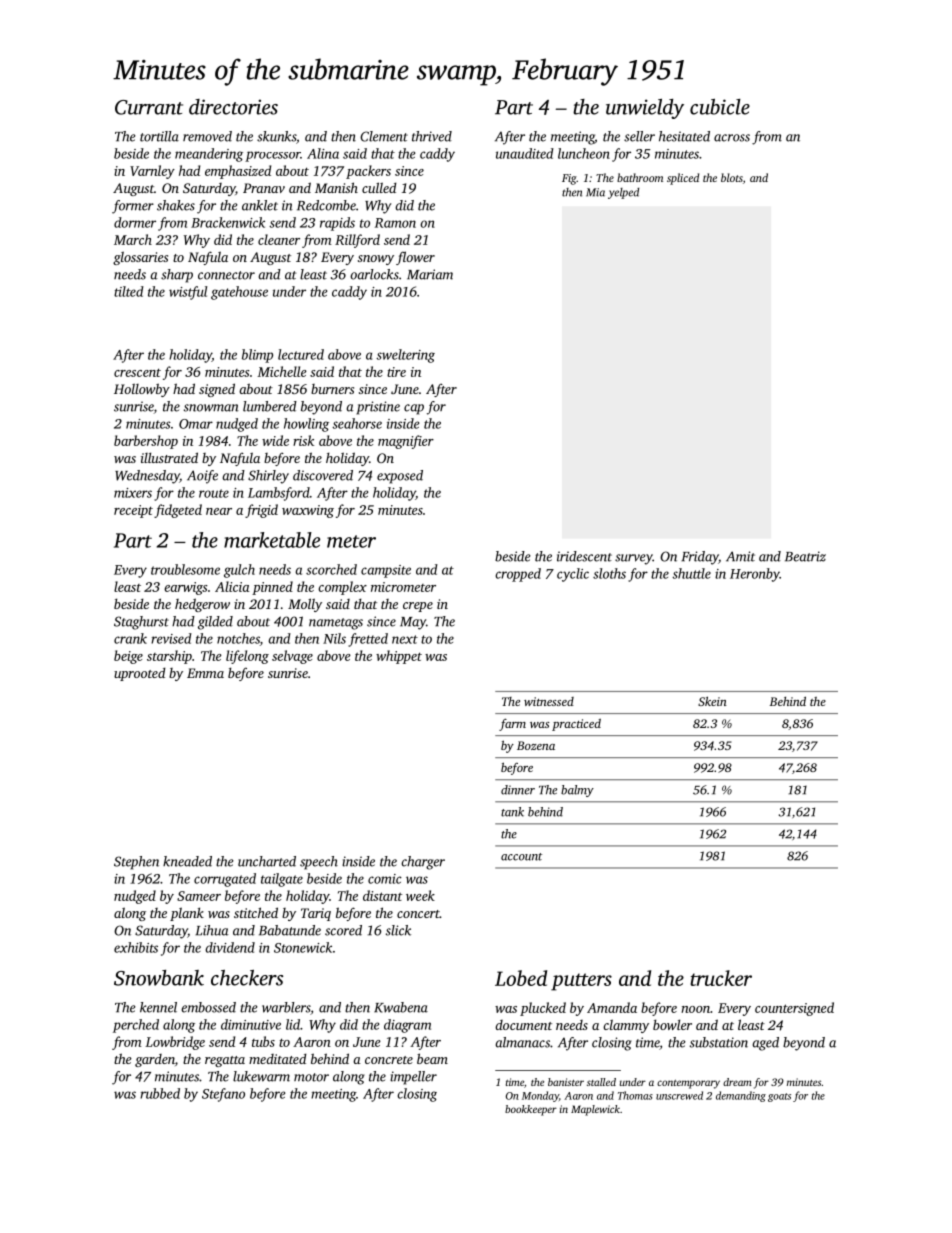  Describe the element at coordinates (270, 406) in the screenshot. I see `lumbered` at that location.
